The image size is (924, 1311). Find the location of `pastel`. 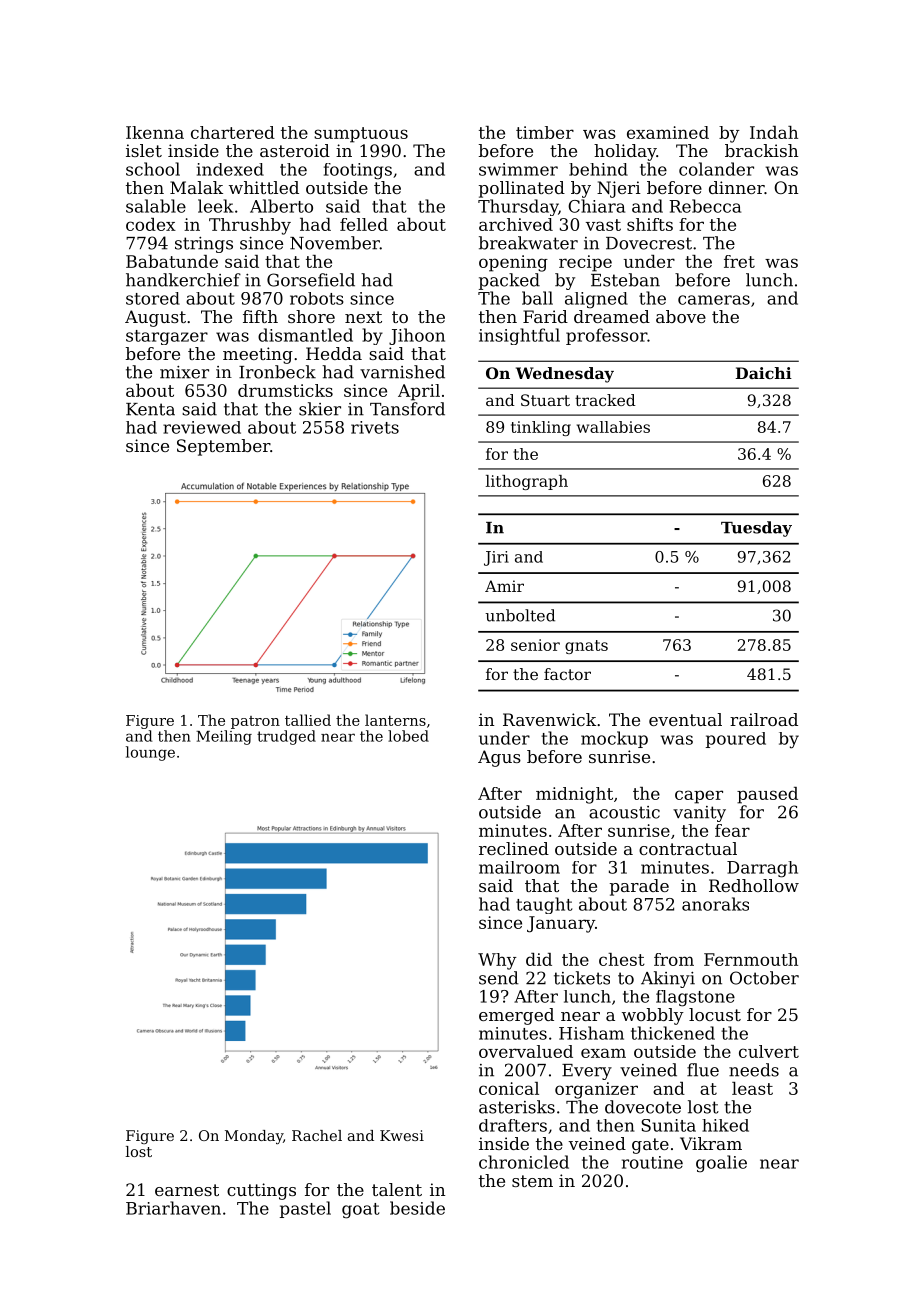

pastel is located at coordinates (305, 1209).
